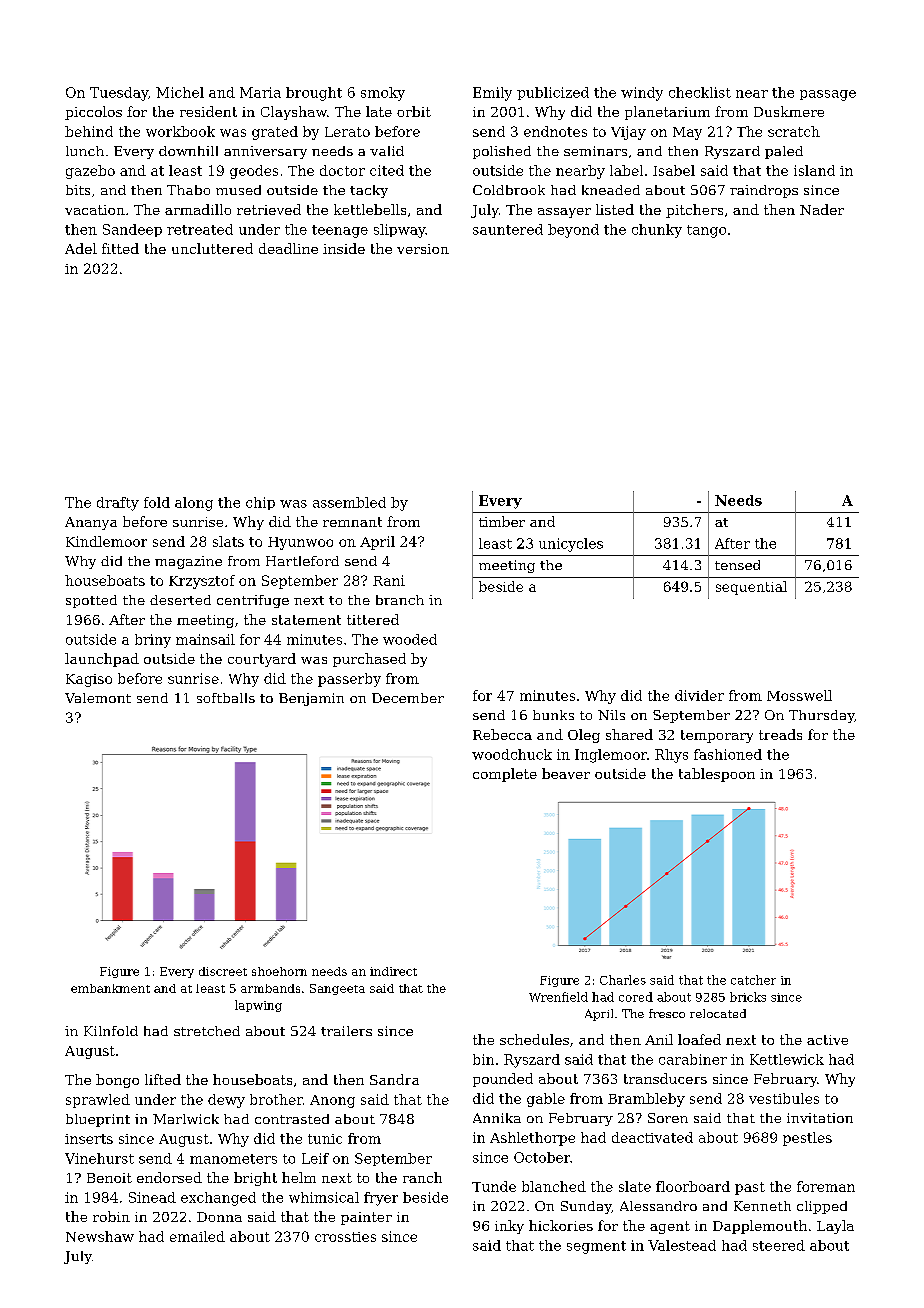 The width and height of the screenshot is (924, 1308). I want to click on chunky, so click(657, 231).
